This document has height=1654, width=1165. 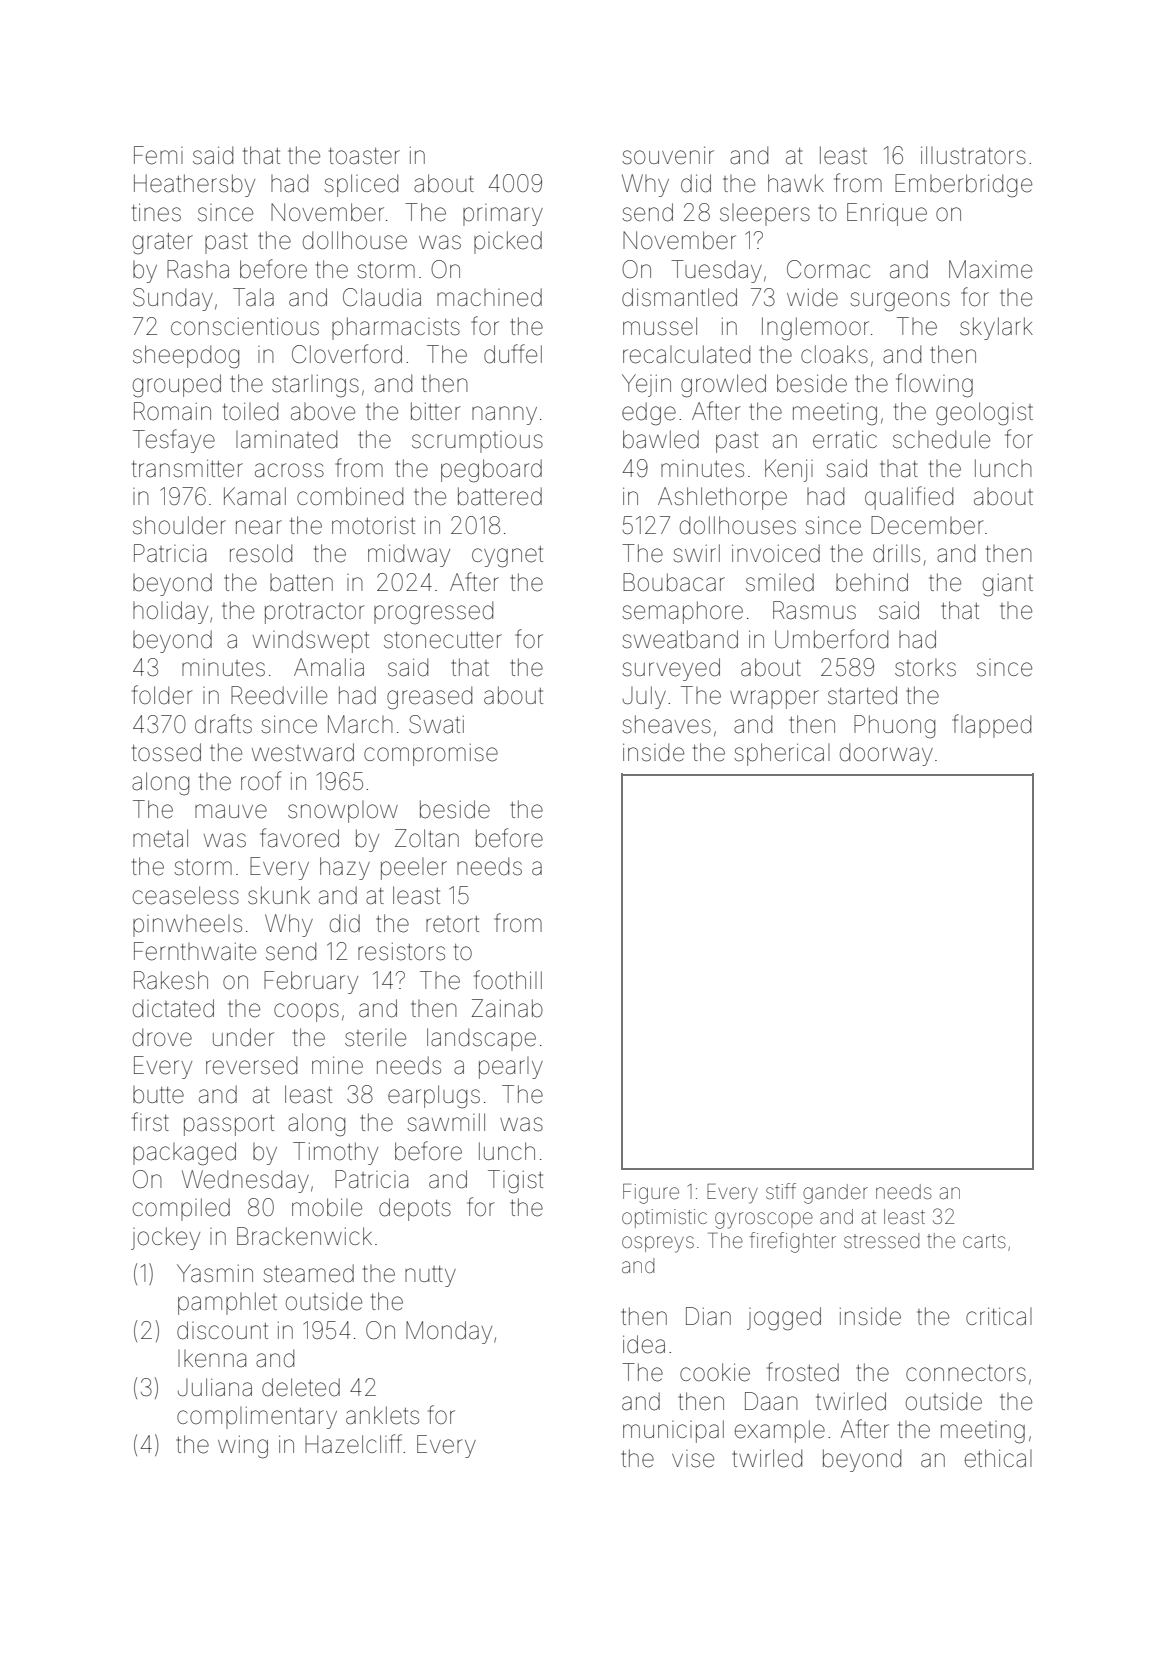 What do you see at coordinates (382, 1415) in the document?
I see `anklets` at bounding box center [382, 1415].
